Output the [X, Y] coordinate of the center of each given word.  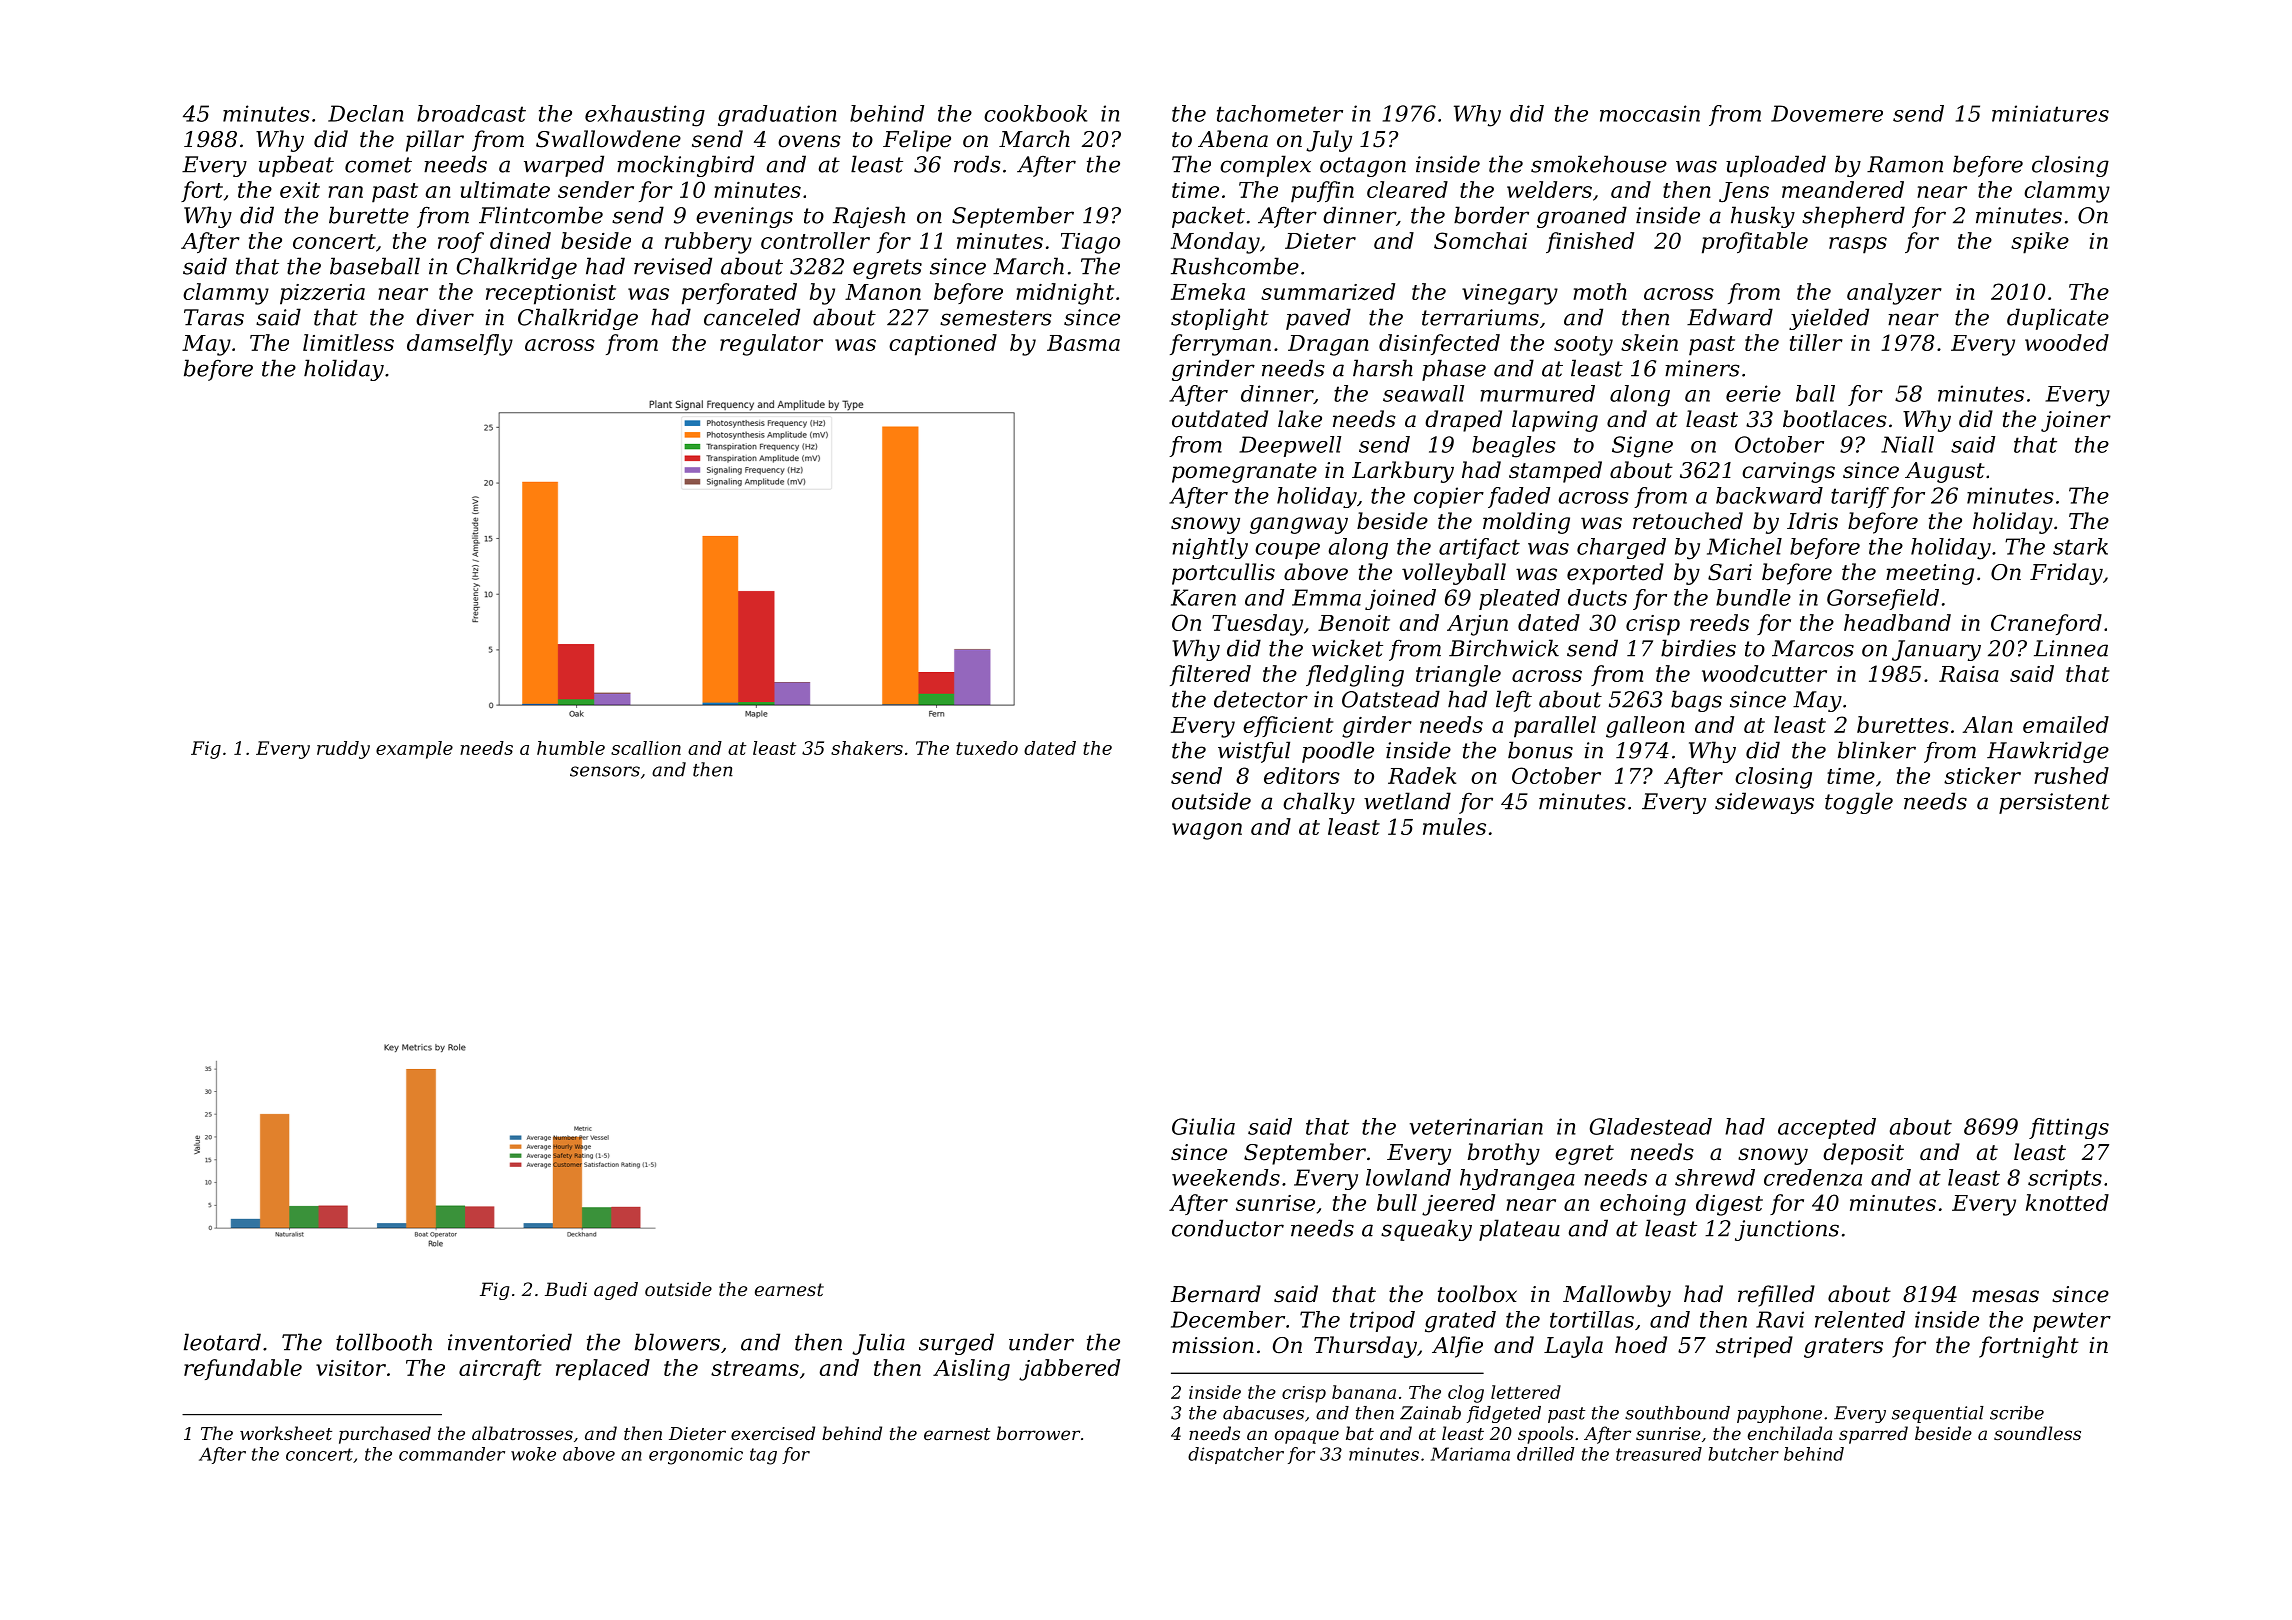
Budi [566, 1289]
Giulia [1203, 1126]
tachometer [1280, 113]
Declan [366, 113]
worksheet [286, 1433]
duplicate [2058, 319]
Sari [1730, 572]
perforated [739, 294]
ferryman [1220, 345]
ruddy [343, 750]
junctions [1787, 1230]
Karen [1203, 597]
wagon [1207, 831]
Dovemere [1827, 113]
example [414, 750]
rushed [2071, 775]
